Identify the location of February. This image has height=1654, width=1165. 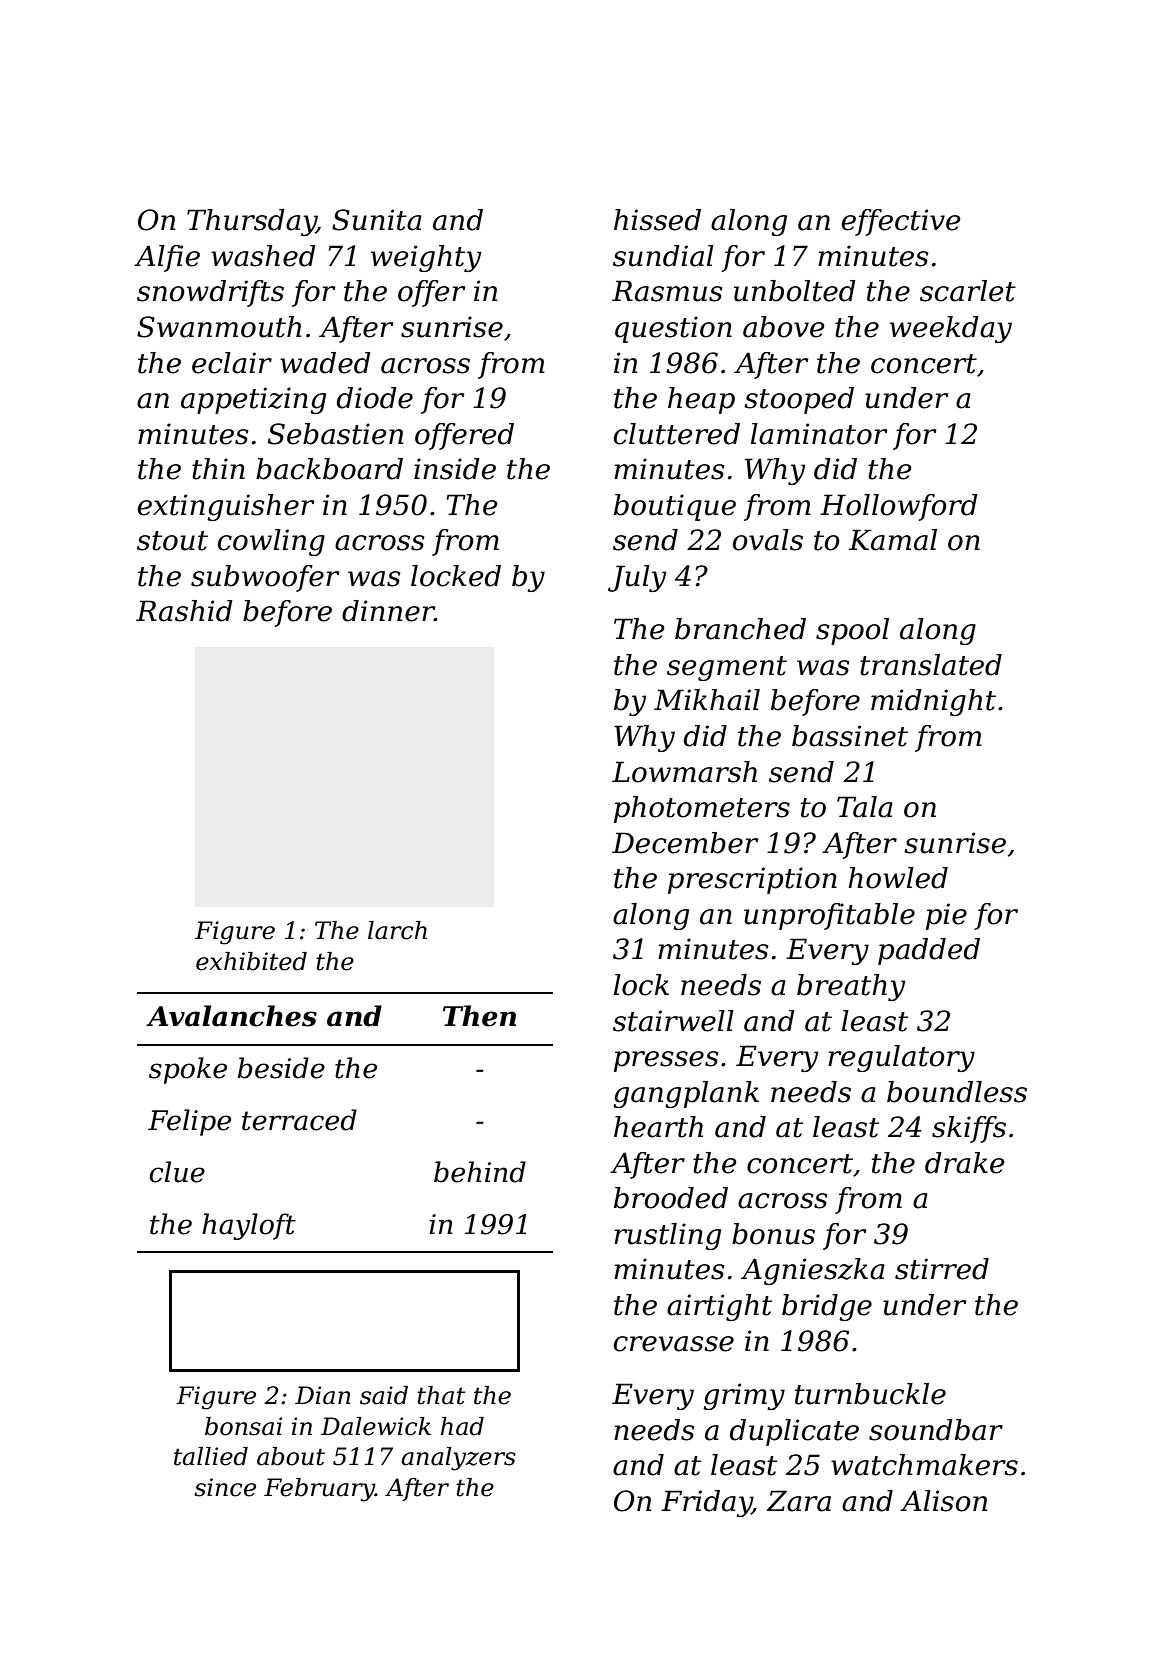
(319, 1490).
